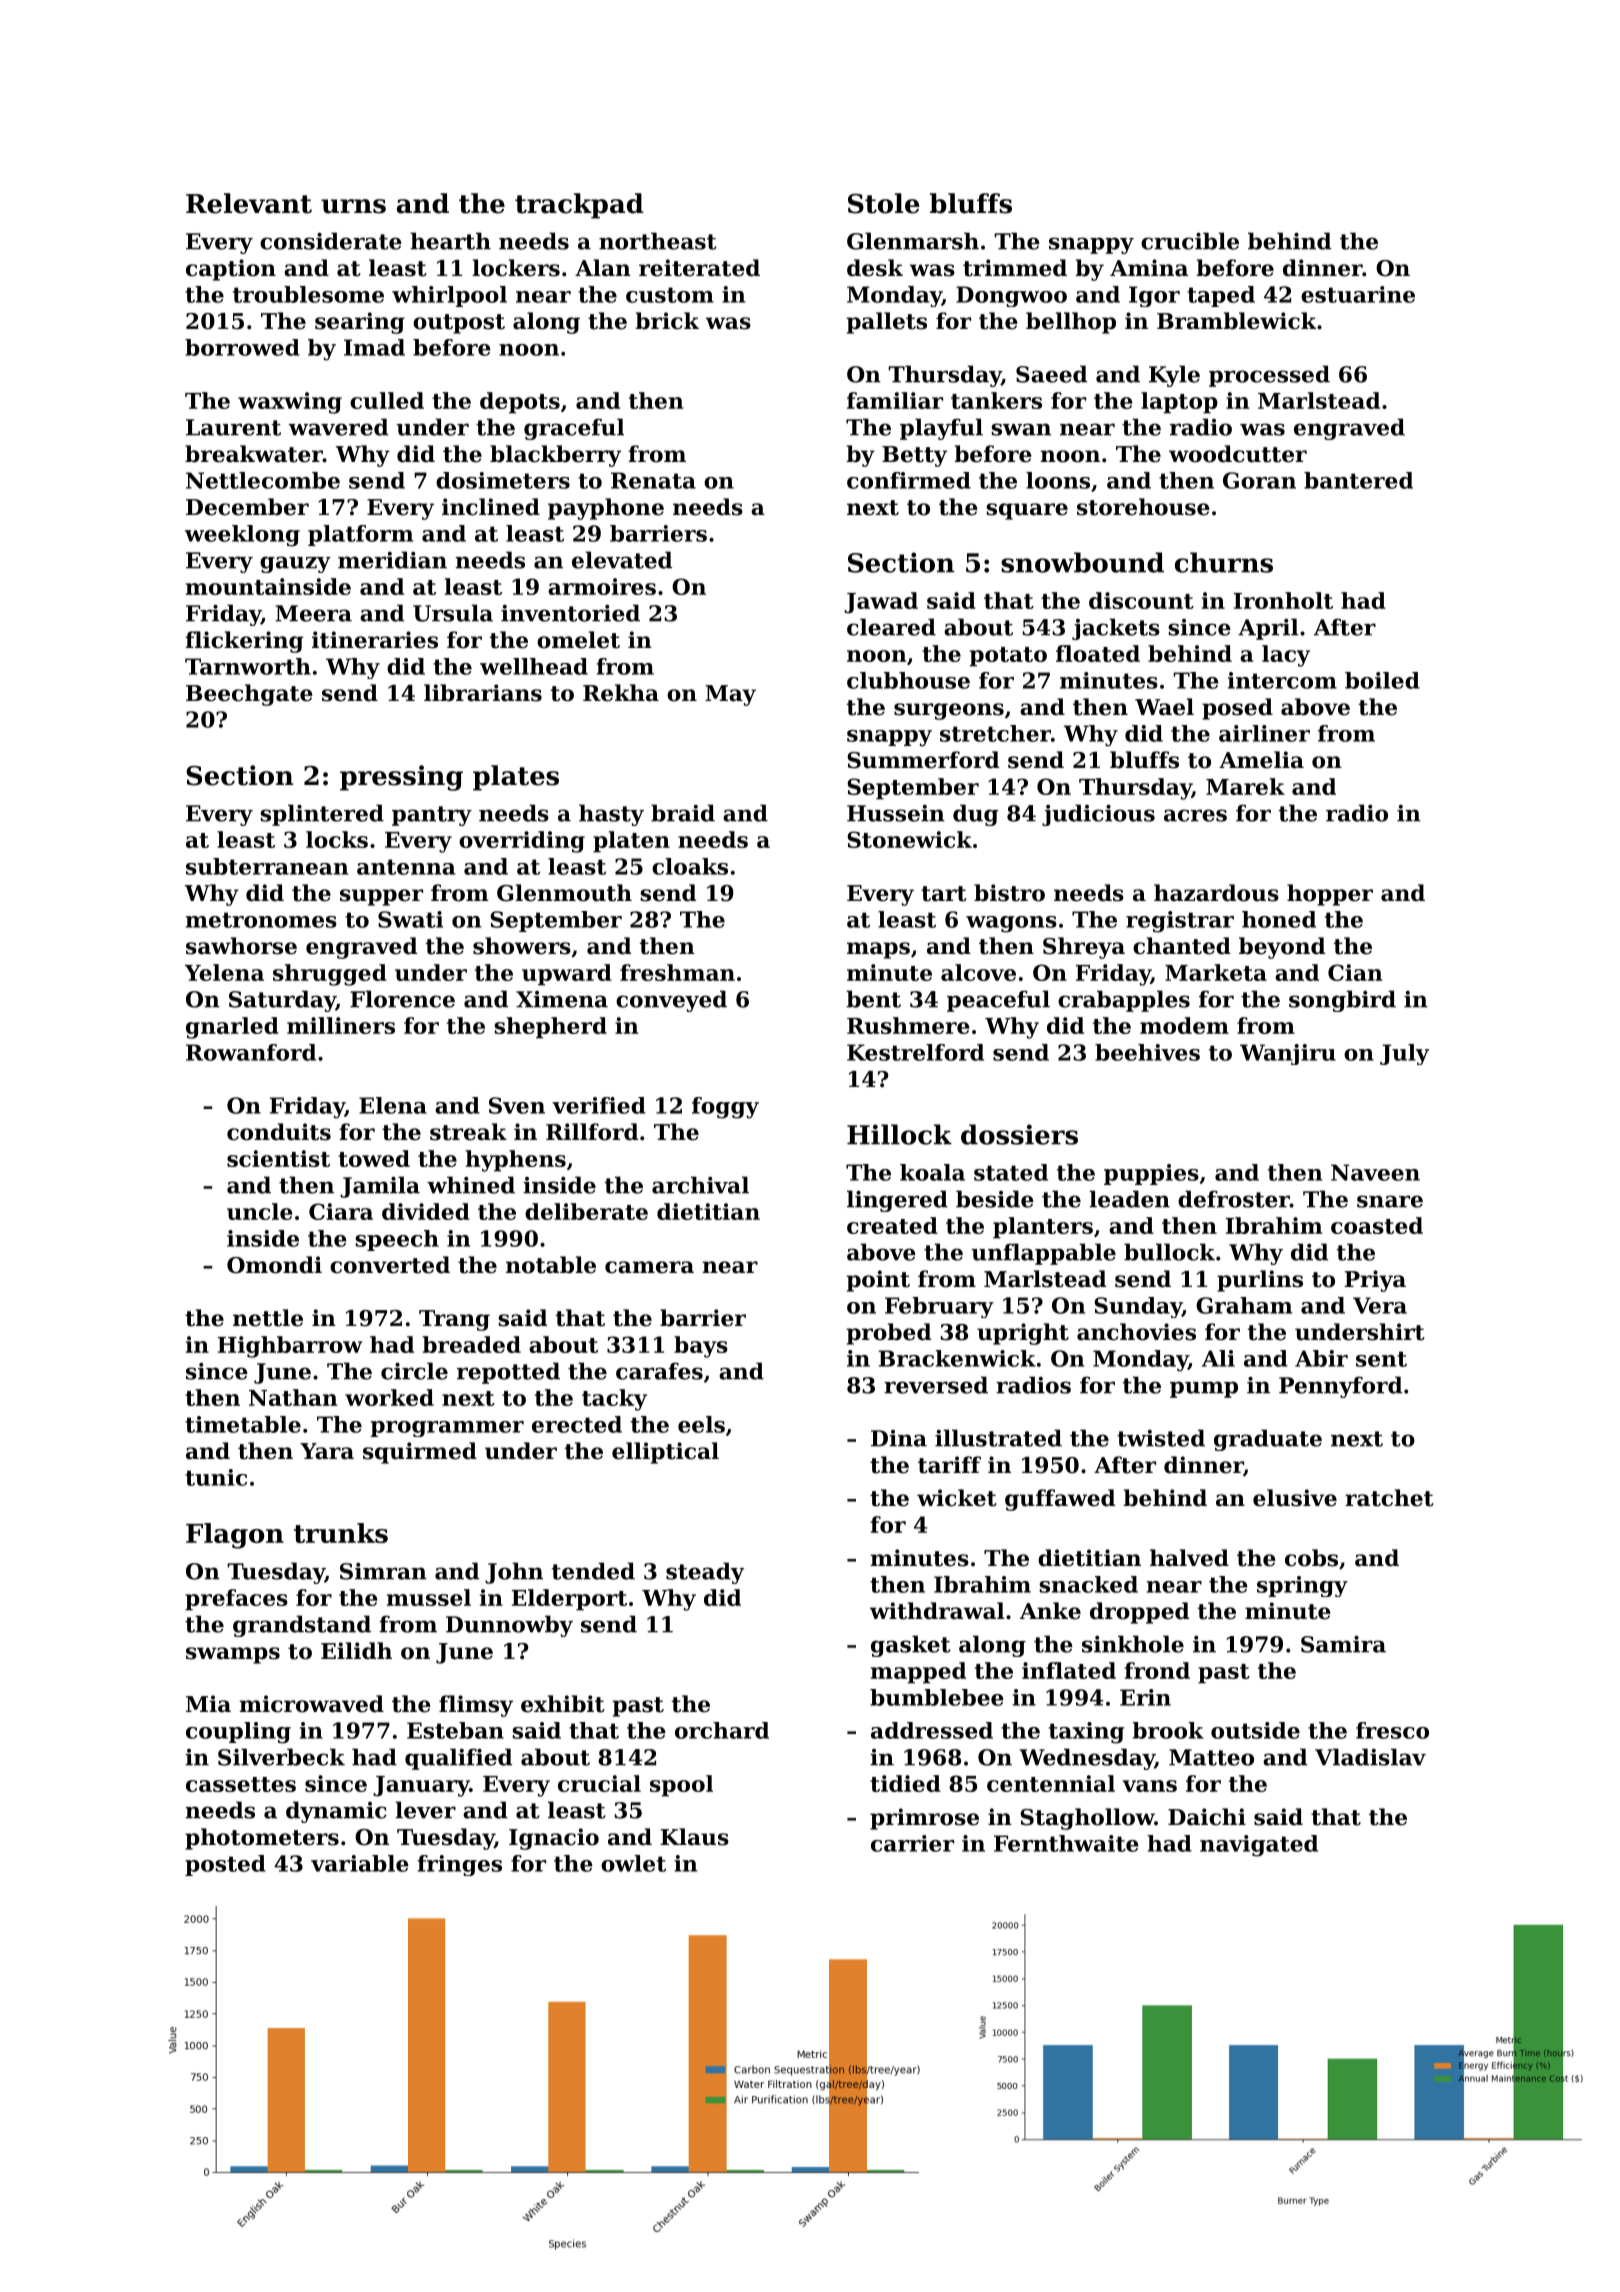 The width and height of the document is (1620, 2292). What do you see at coordinates (875, 268) in the document?
I see `desk` at bounding box center [875, 268].
